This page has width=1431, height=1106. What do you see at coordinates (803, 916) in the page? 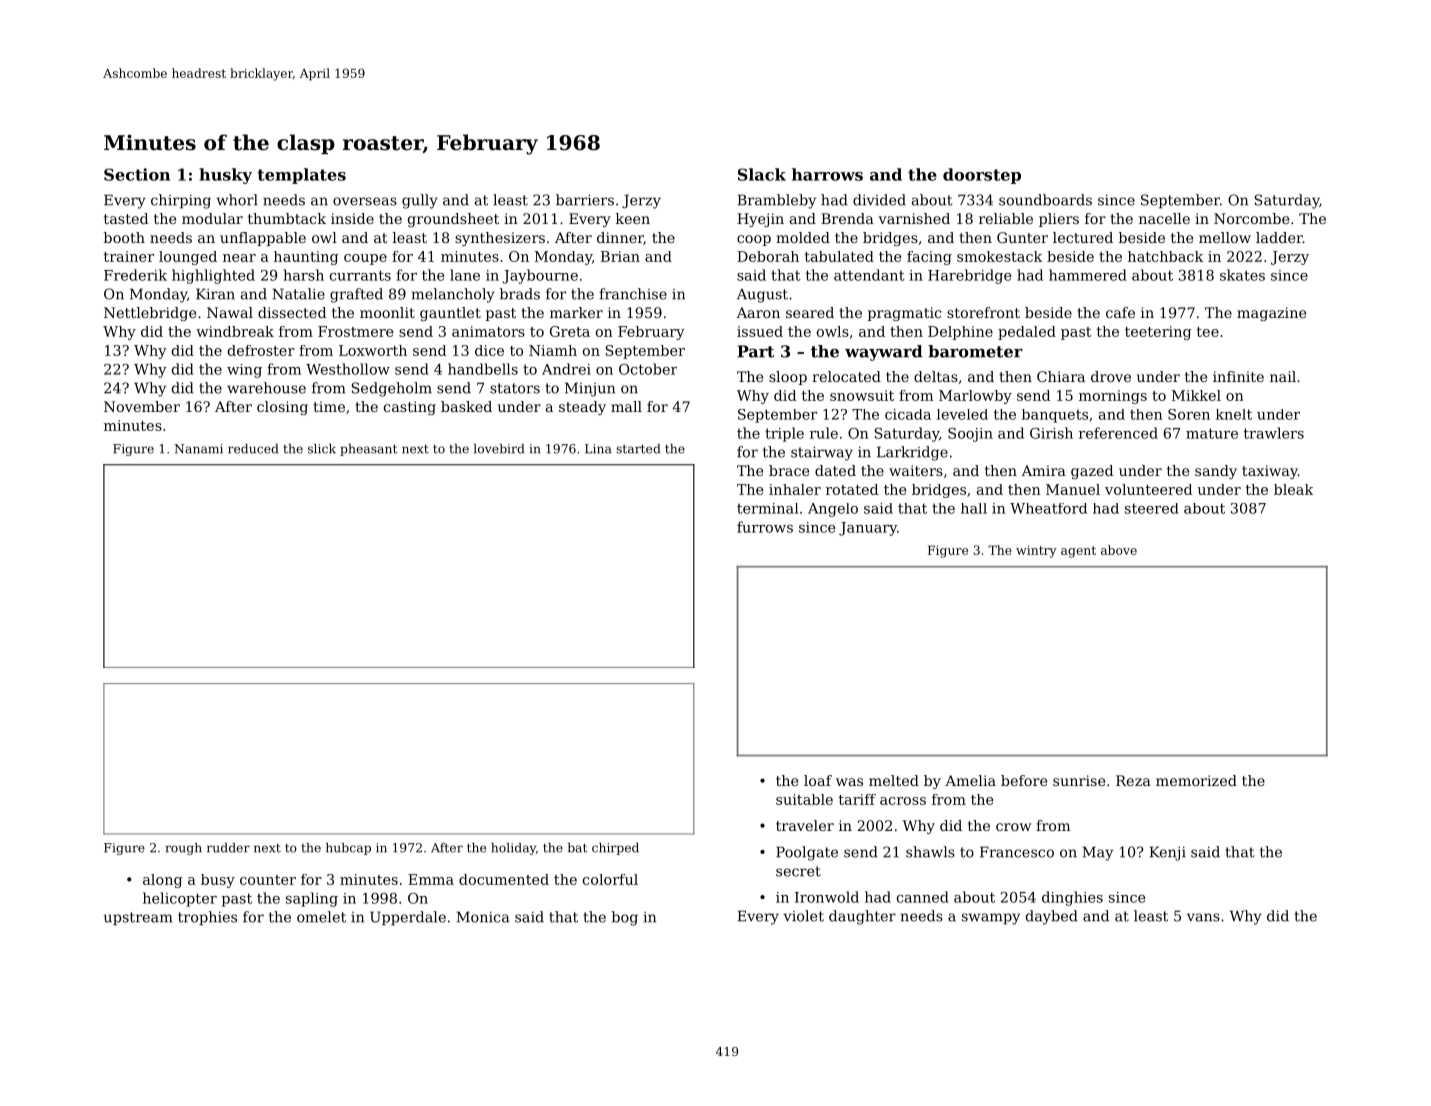
I see `violet` at bounding box center [803, 916].
